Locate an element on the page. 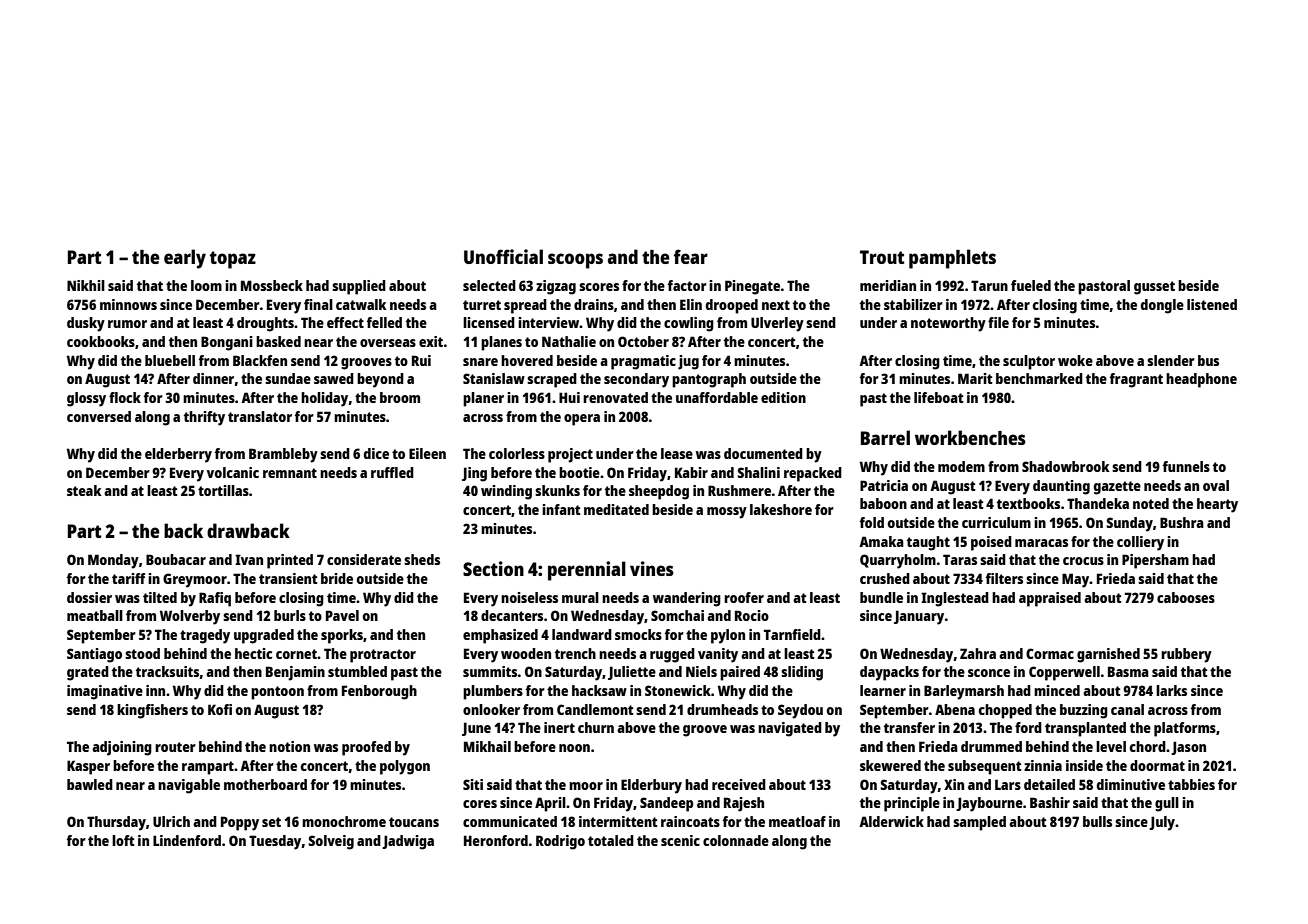  Unofficial is located at coordinates (503, 256).
